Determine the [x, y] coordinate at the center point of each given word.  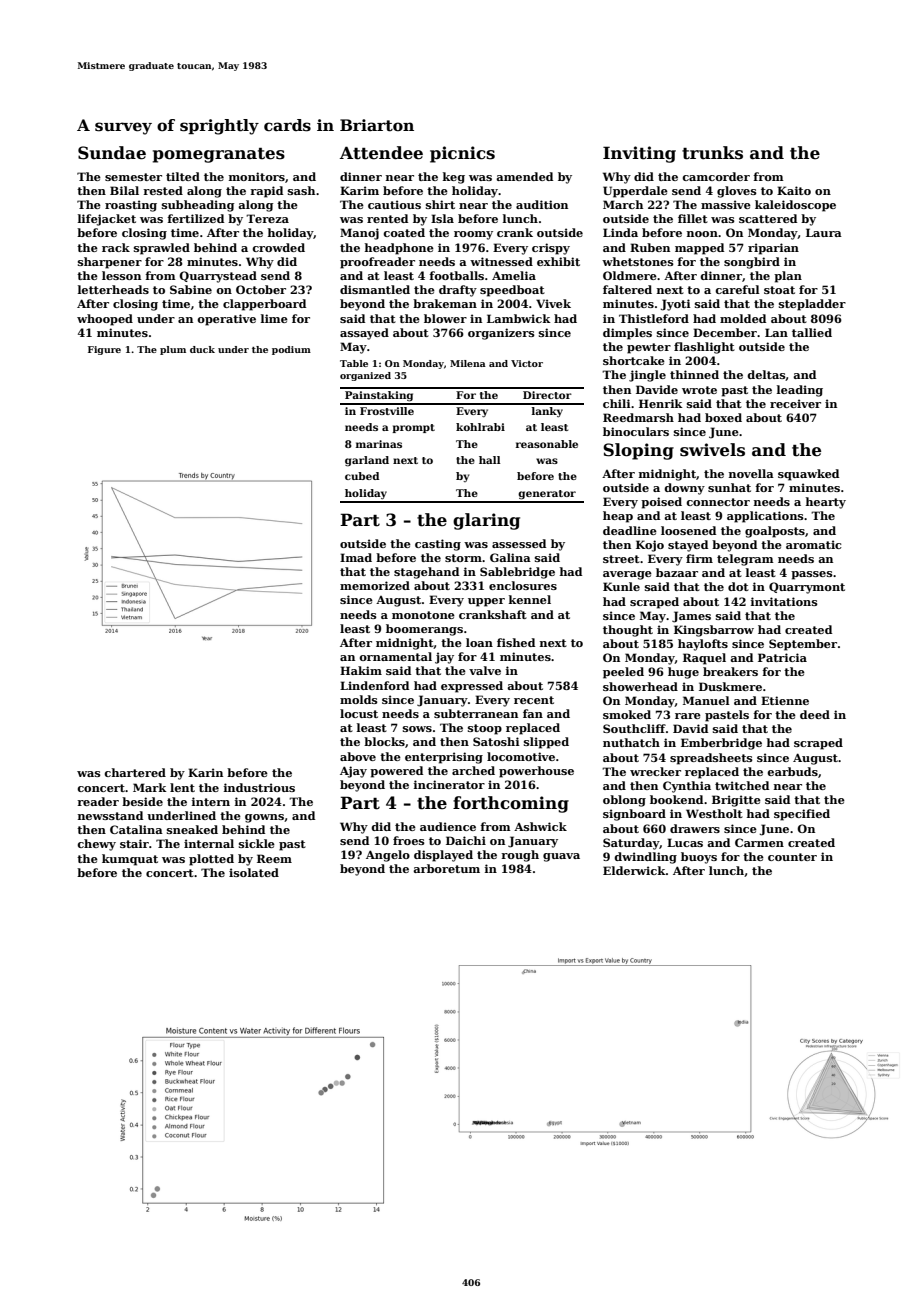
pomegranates [219, 155]
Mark [150, 787]
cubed [362, 476]
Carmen [759, 842]
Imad [356, 557]
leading [800, 391]
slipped [546, 743]
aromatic [814, 544]
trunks [712, 153]
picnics [462, 154]
